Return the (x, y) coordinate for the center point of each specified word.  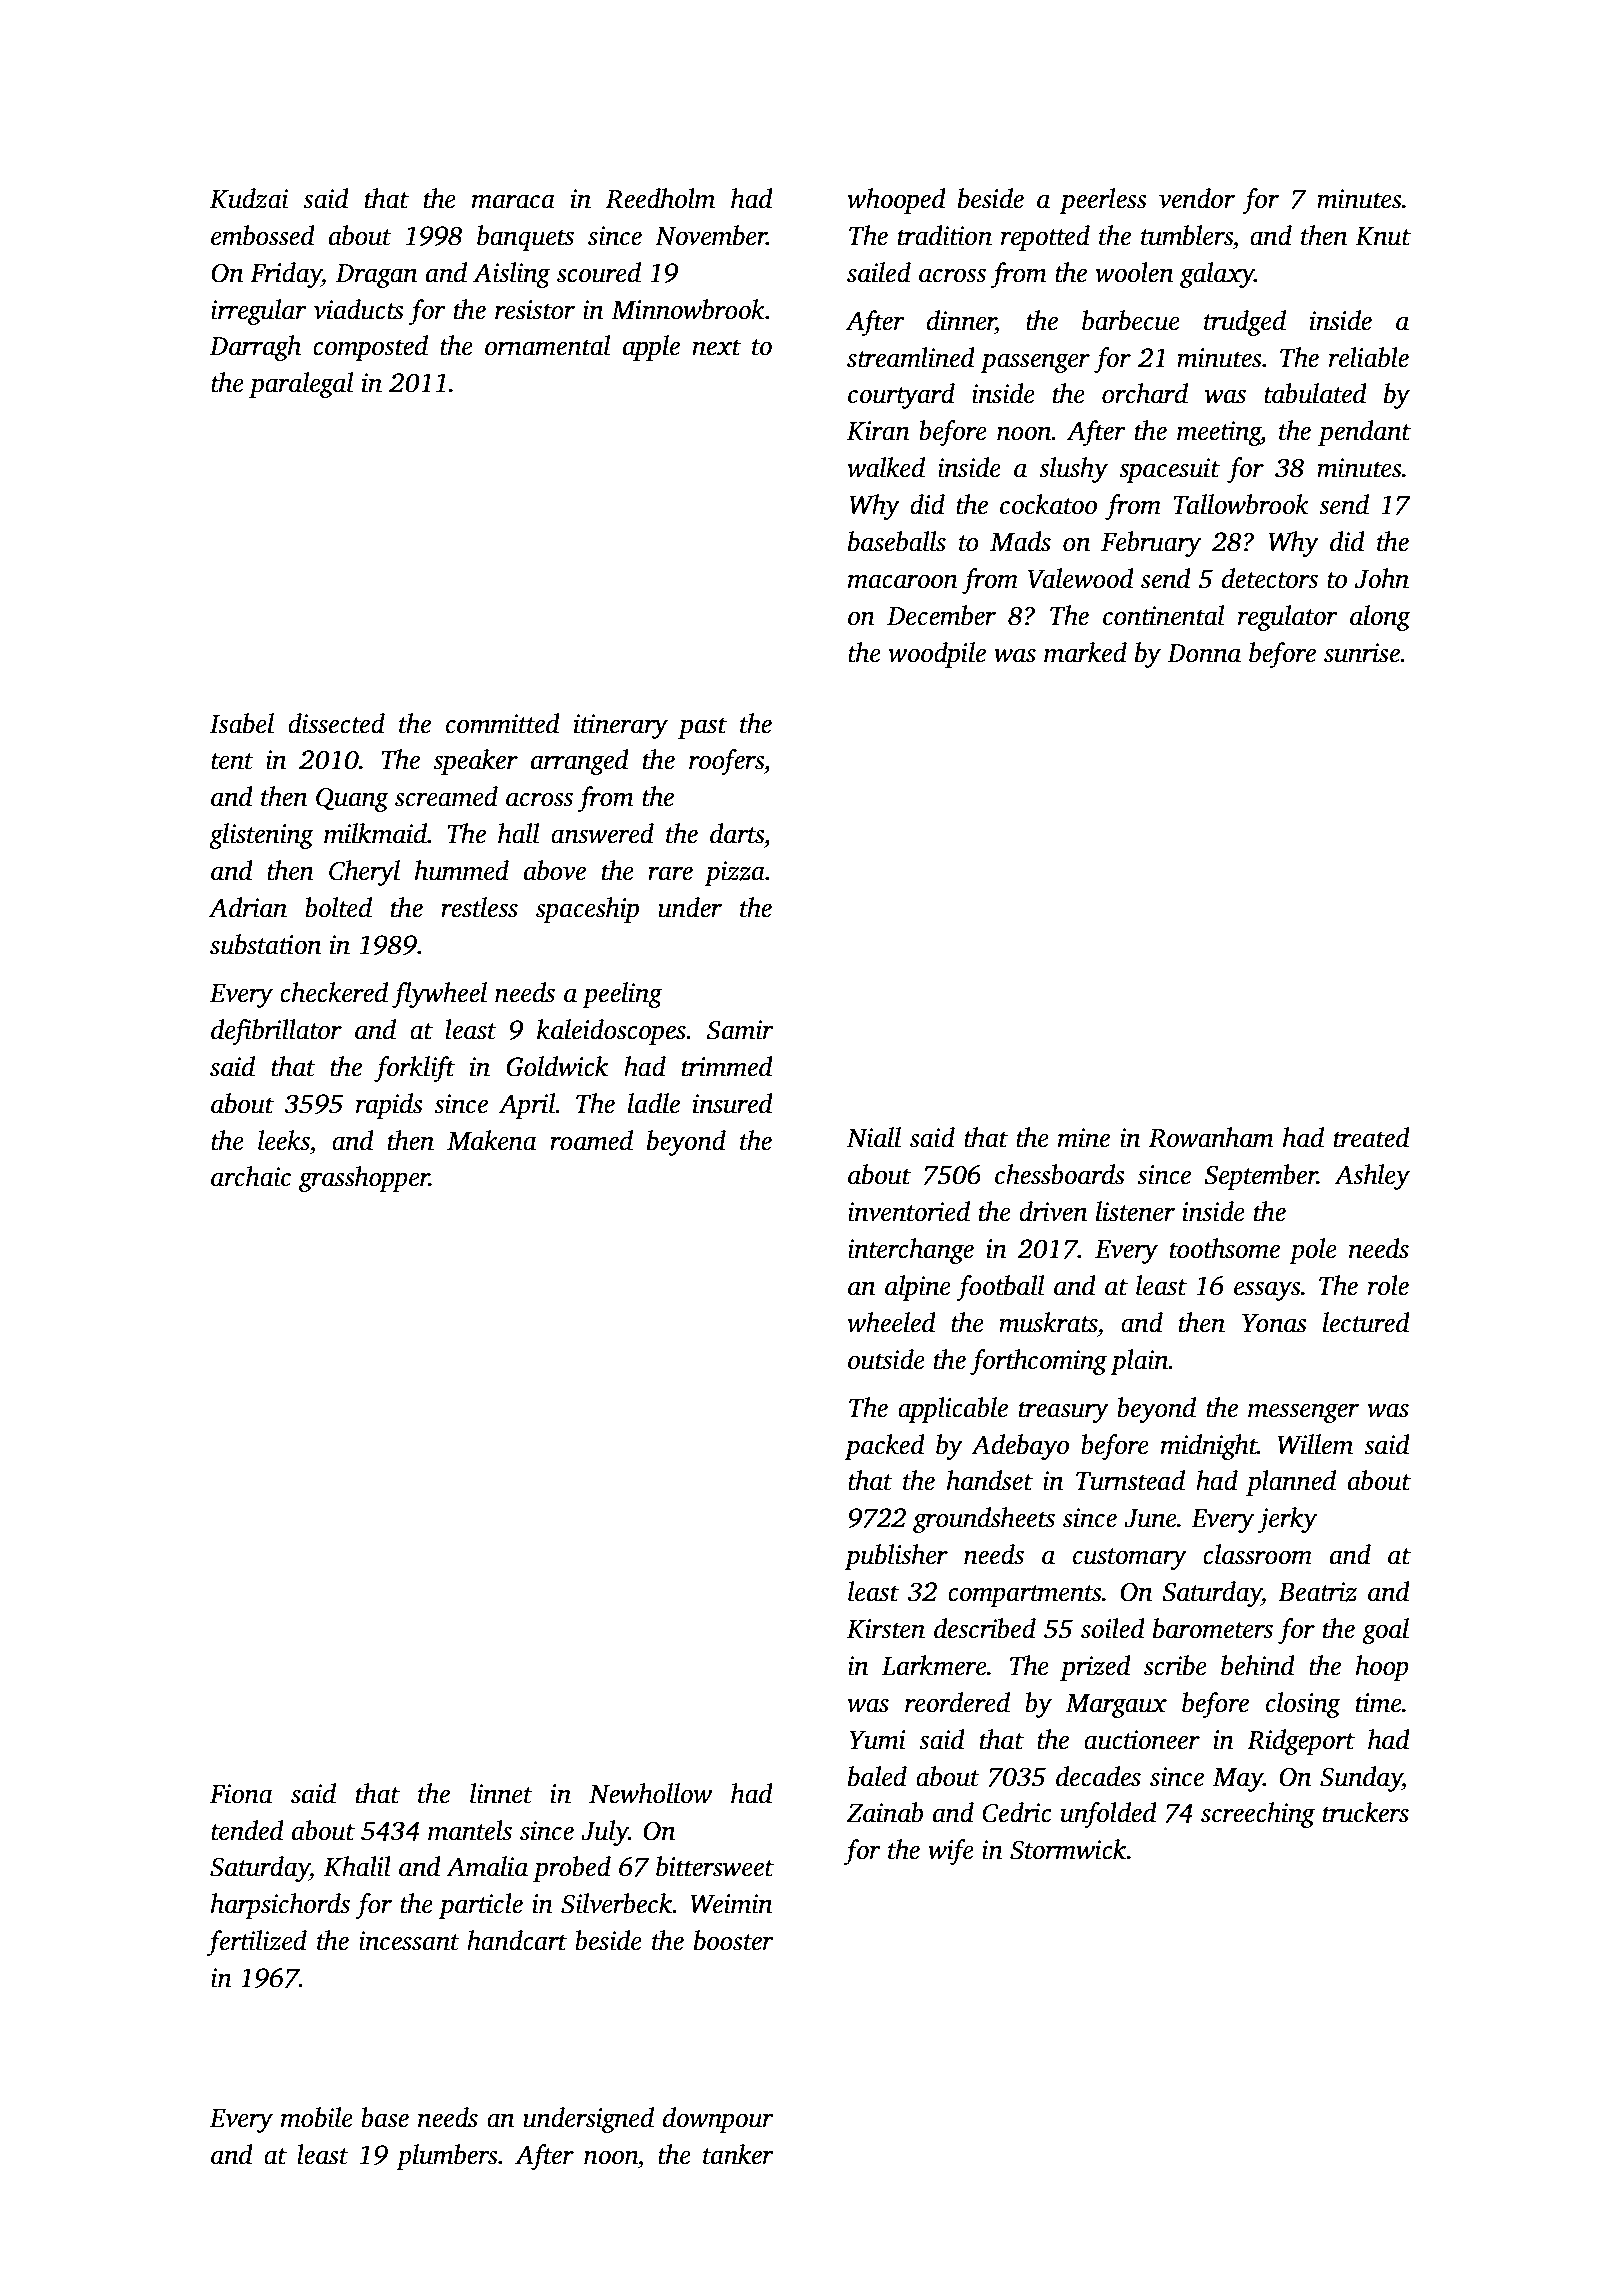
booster (734, 1940)
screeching (1258, 1815)
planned (1291, 1483)
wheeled (891, 1322)
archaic (251, 1176)
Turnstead (1130, 1480)
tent (232, 761)
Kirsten (886, 1629)
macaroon (903, 581)
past (702, 728)
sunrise (1362, 653)
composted (370, 348)
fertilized (257, 1943)
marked (1085, 652)
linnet (501, 1793)
